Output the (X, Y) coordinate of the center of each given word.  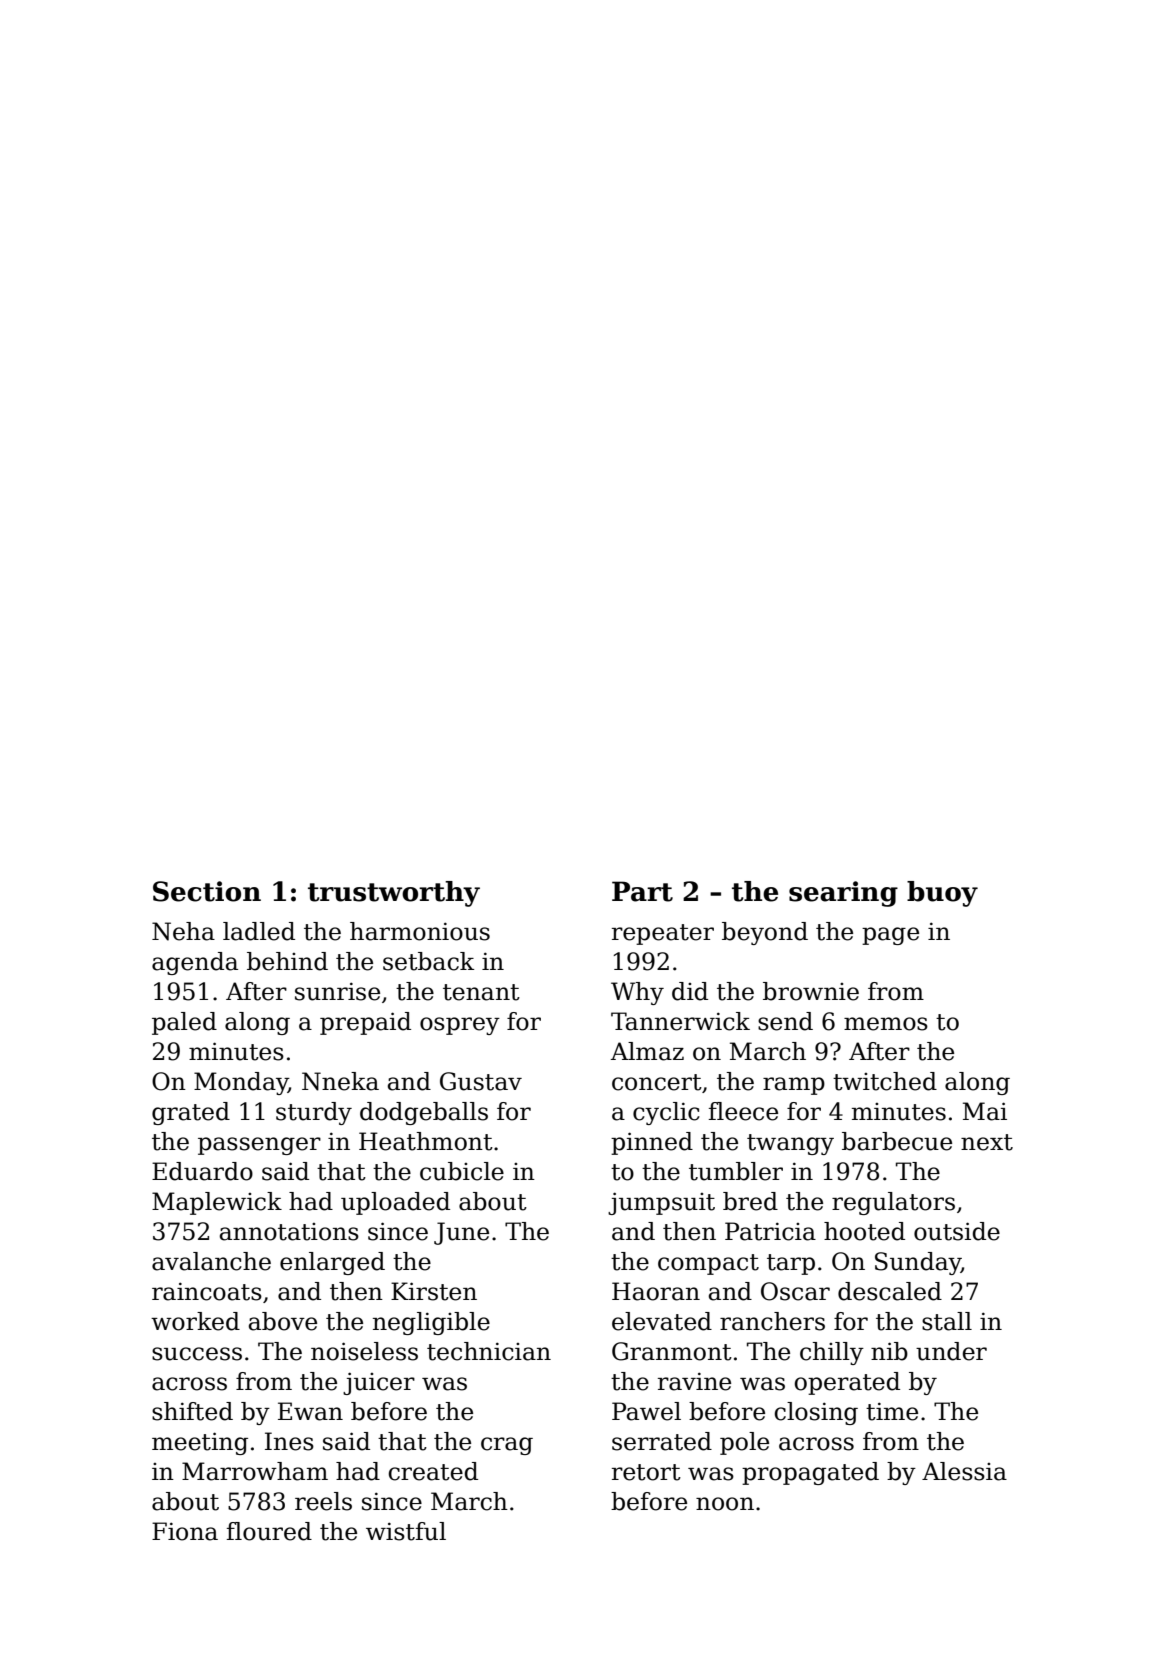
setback (428, 961)
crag (507, 1446)
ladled (259, 931)
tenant (481, 992)
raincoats (207, 1291)
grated (191, 1113)
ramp (794, 1086)
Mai (985, 1111)
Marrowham (255, 1471)
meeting (200, 1443)
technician (489, 1351)
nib (889, 1351)
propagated (810, 1473)
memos (886, 1024)
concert (657, 1082)
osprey (460, 1026)
